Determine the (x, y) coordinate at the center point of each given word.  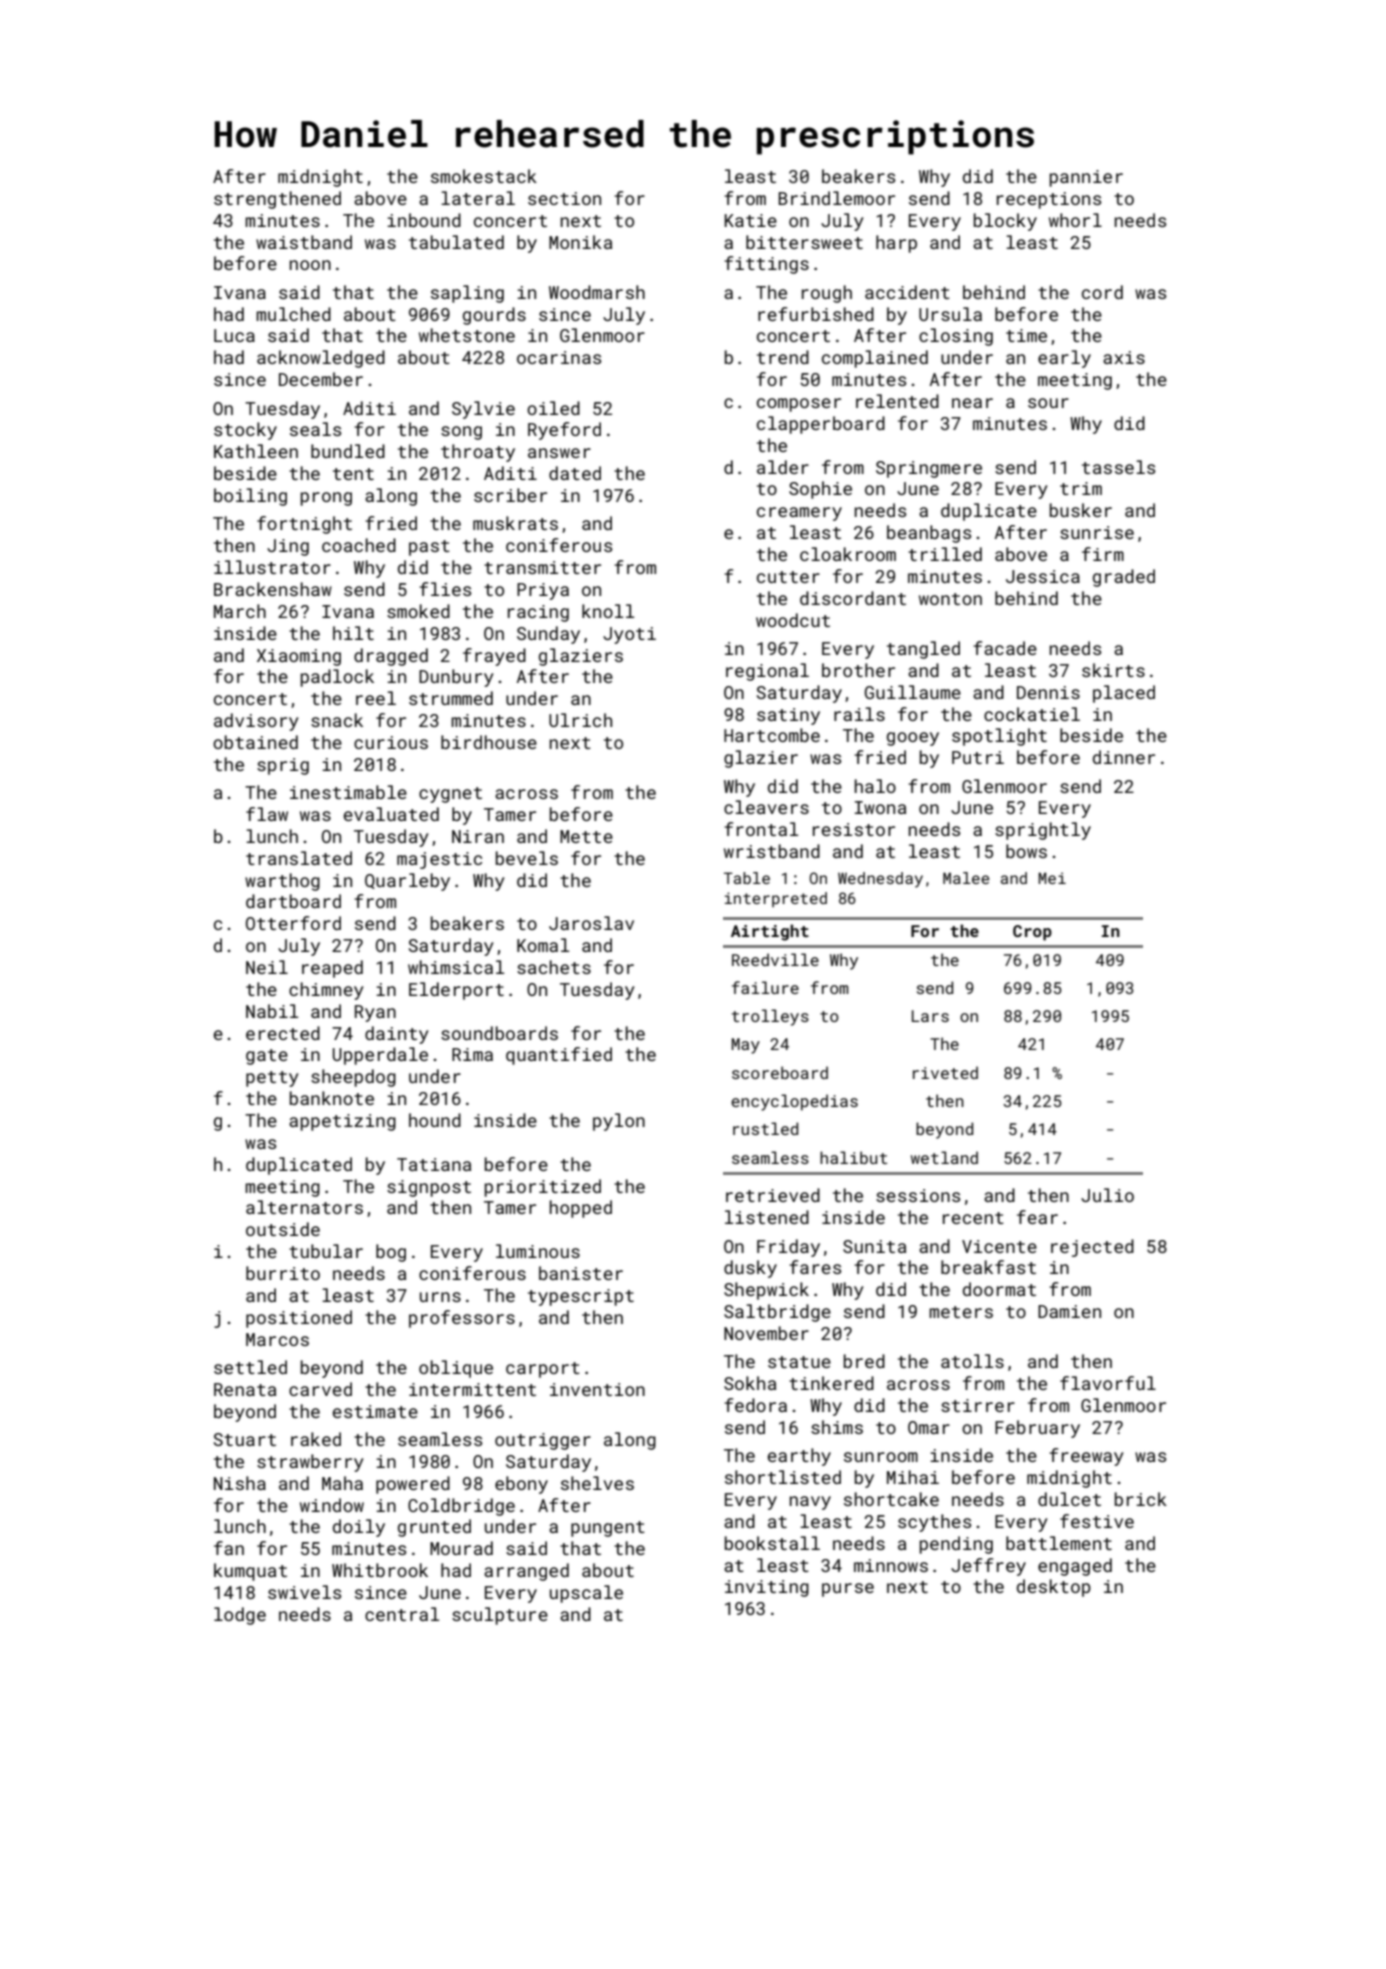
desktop (1054, 1588)
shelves (597, 1483)
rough (827, 294)
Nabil (272, 1011)
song (461, 433)
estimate (375, 1411)
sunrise (1097, 532)
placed (1124, 694)
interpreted (776, 899)
